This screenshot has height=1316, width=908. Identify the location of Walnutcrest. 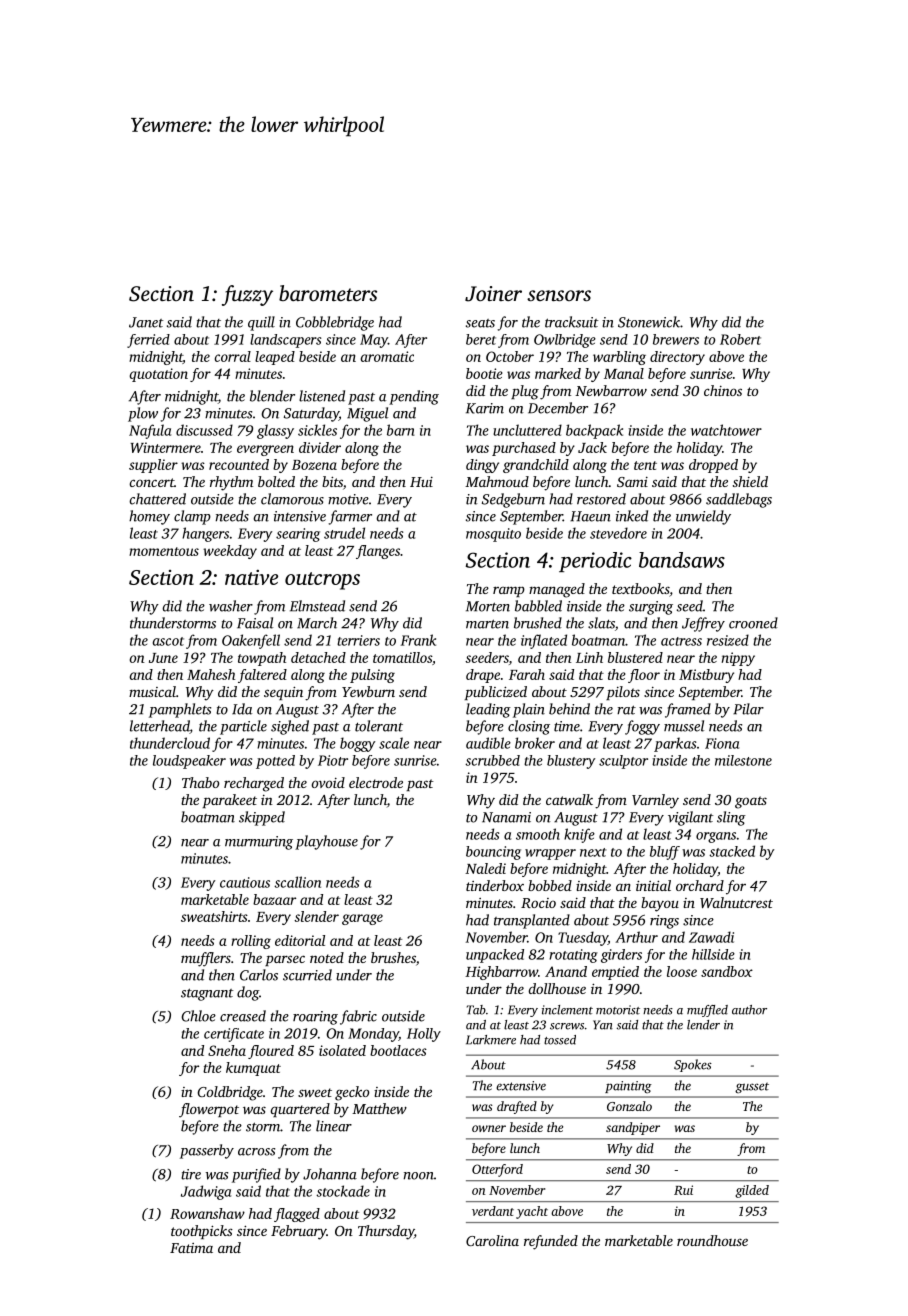
(736, 902).
